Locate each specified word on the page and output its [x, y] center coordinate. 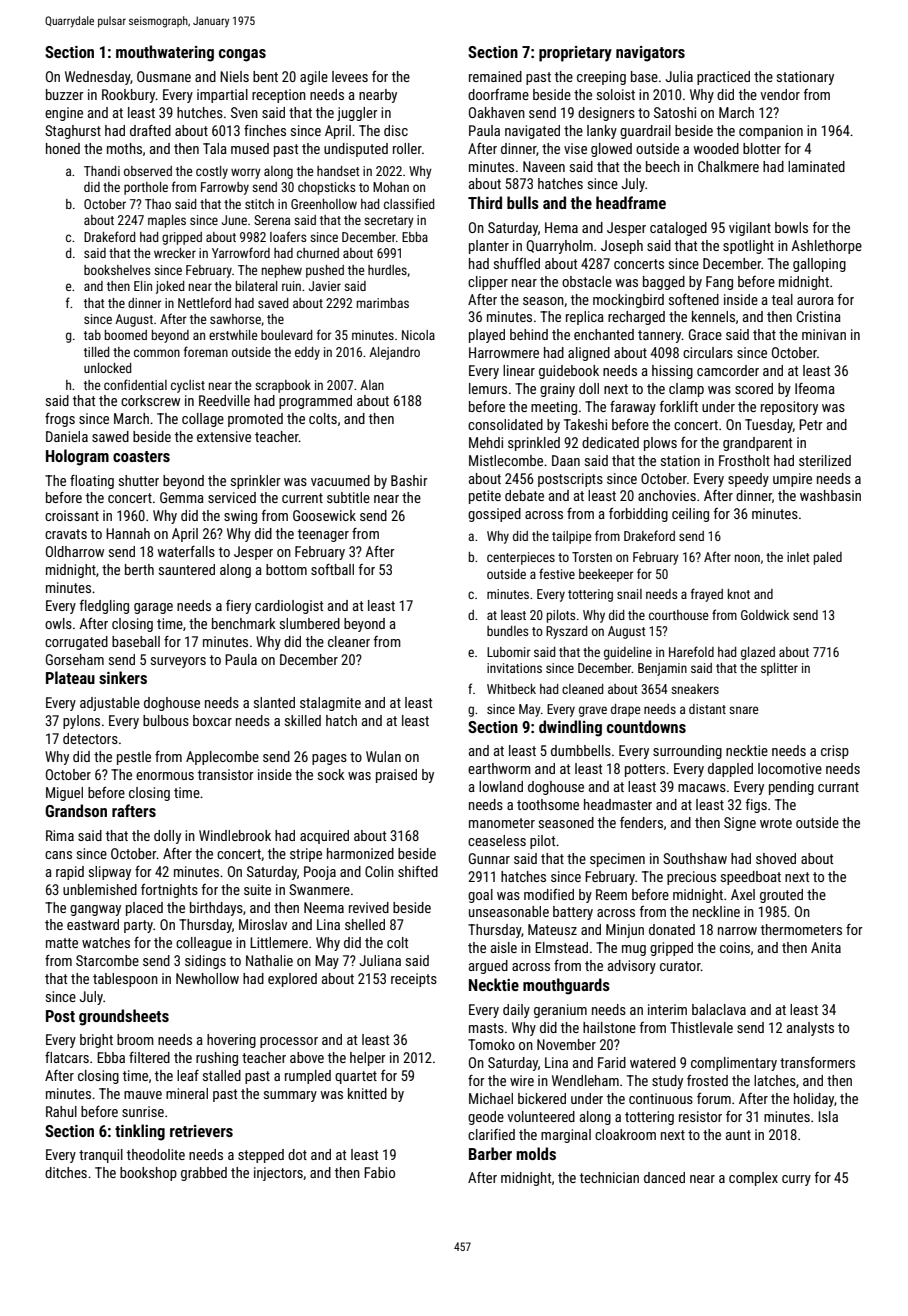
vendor [780, 94]
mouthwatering [165, 53]
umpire [792, 480]
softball [332, 569]
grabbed [204, 1174]
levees [350, 76]
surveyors [178, 662]
